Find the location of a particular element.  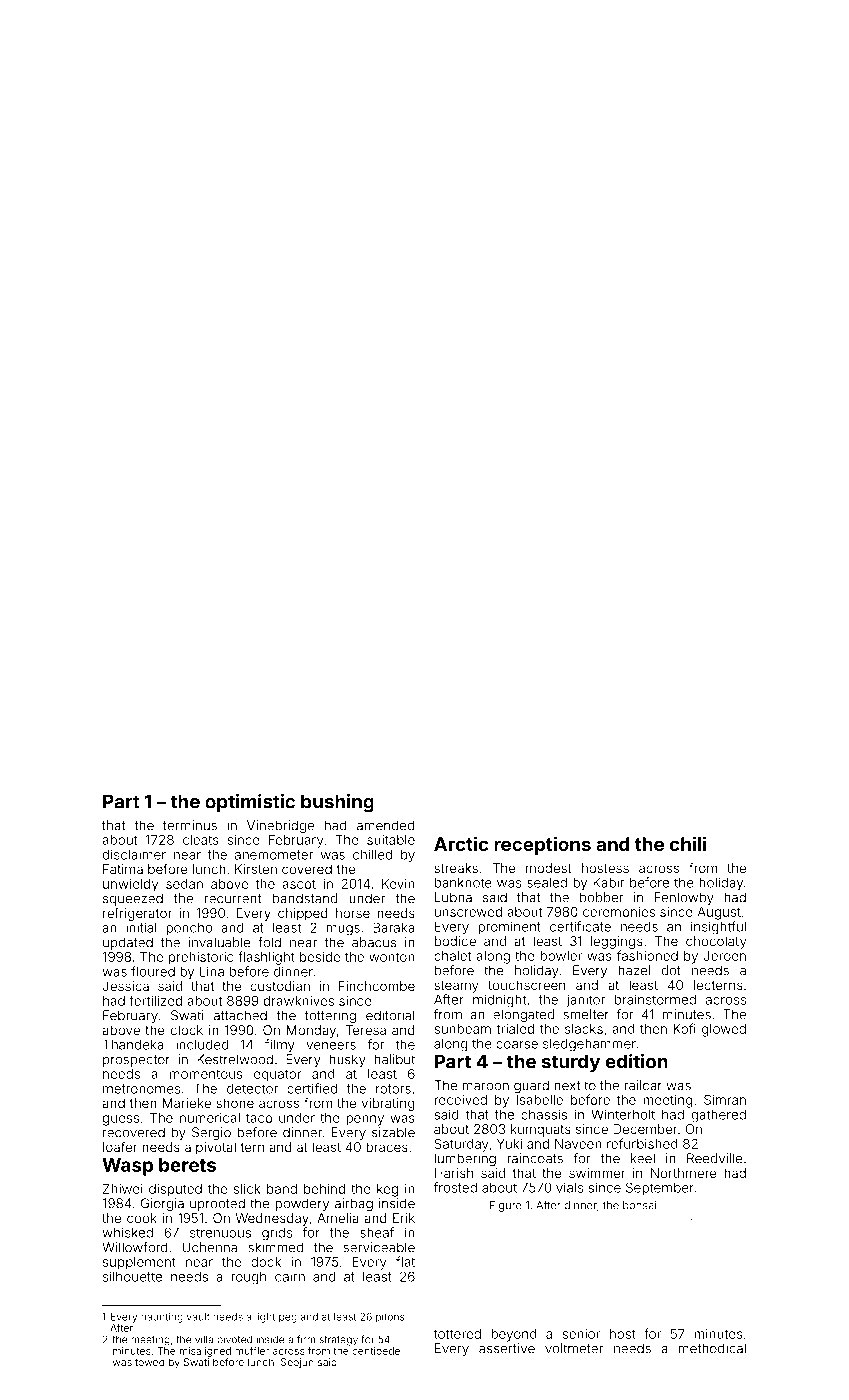

bushing is located at coordinates (337, 803).
